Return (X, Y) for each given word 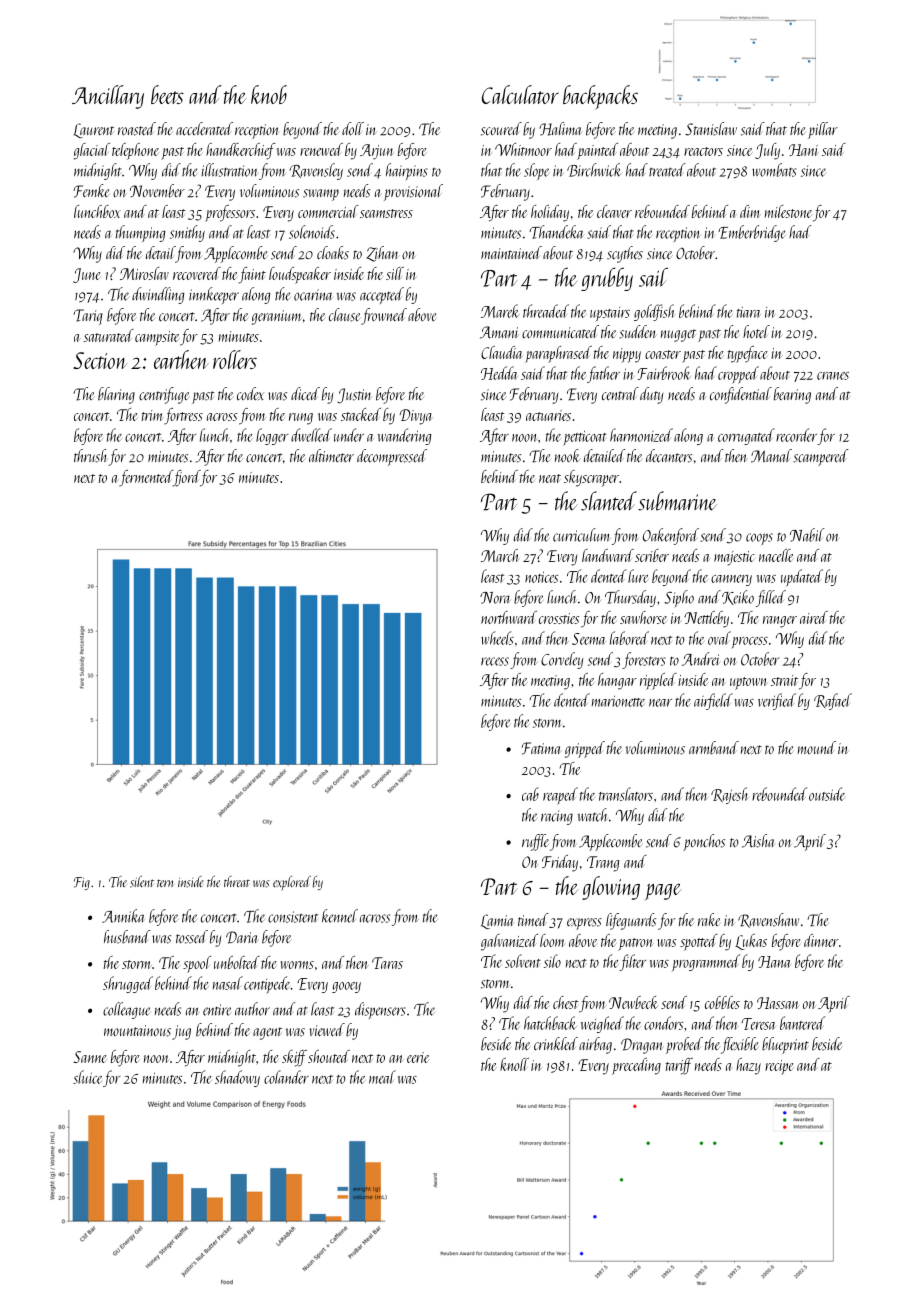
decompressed (392, 457)
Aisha (758, 841)
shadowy (237, 1078)
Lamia (497, 921)
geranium (276, 317)
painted (597, 151)
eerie (418, 1057)
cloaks (333, 253)
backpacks (600, 97)
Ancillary (108, 97)
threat (237, 881)
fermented (146, 478)
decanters (669, 456)
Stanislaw (711, 129)
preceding (636, 1066)
